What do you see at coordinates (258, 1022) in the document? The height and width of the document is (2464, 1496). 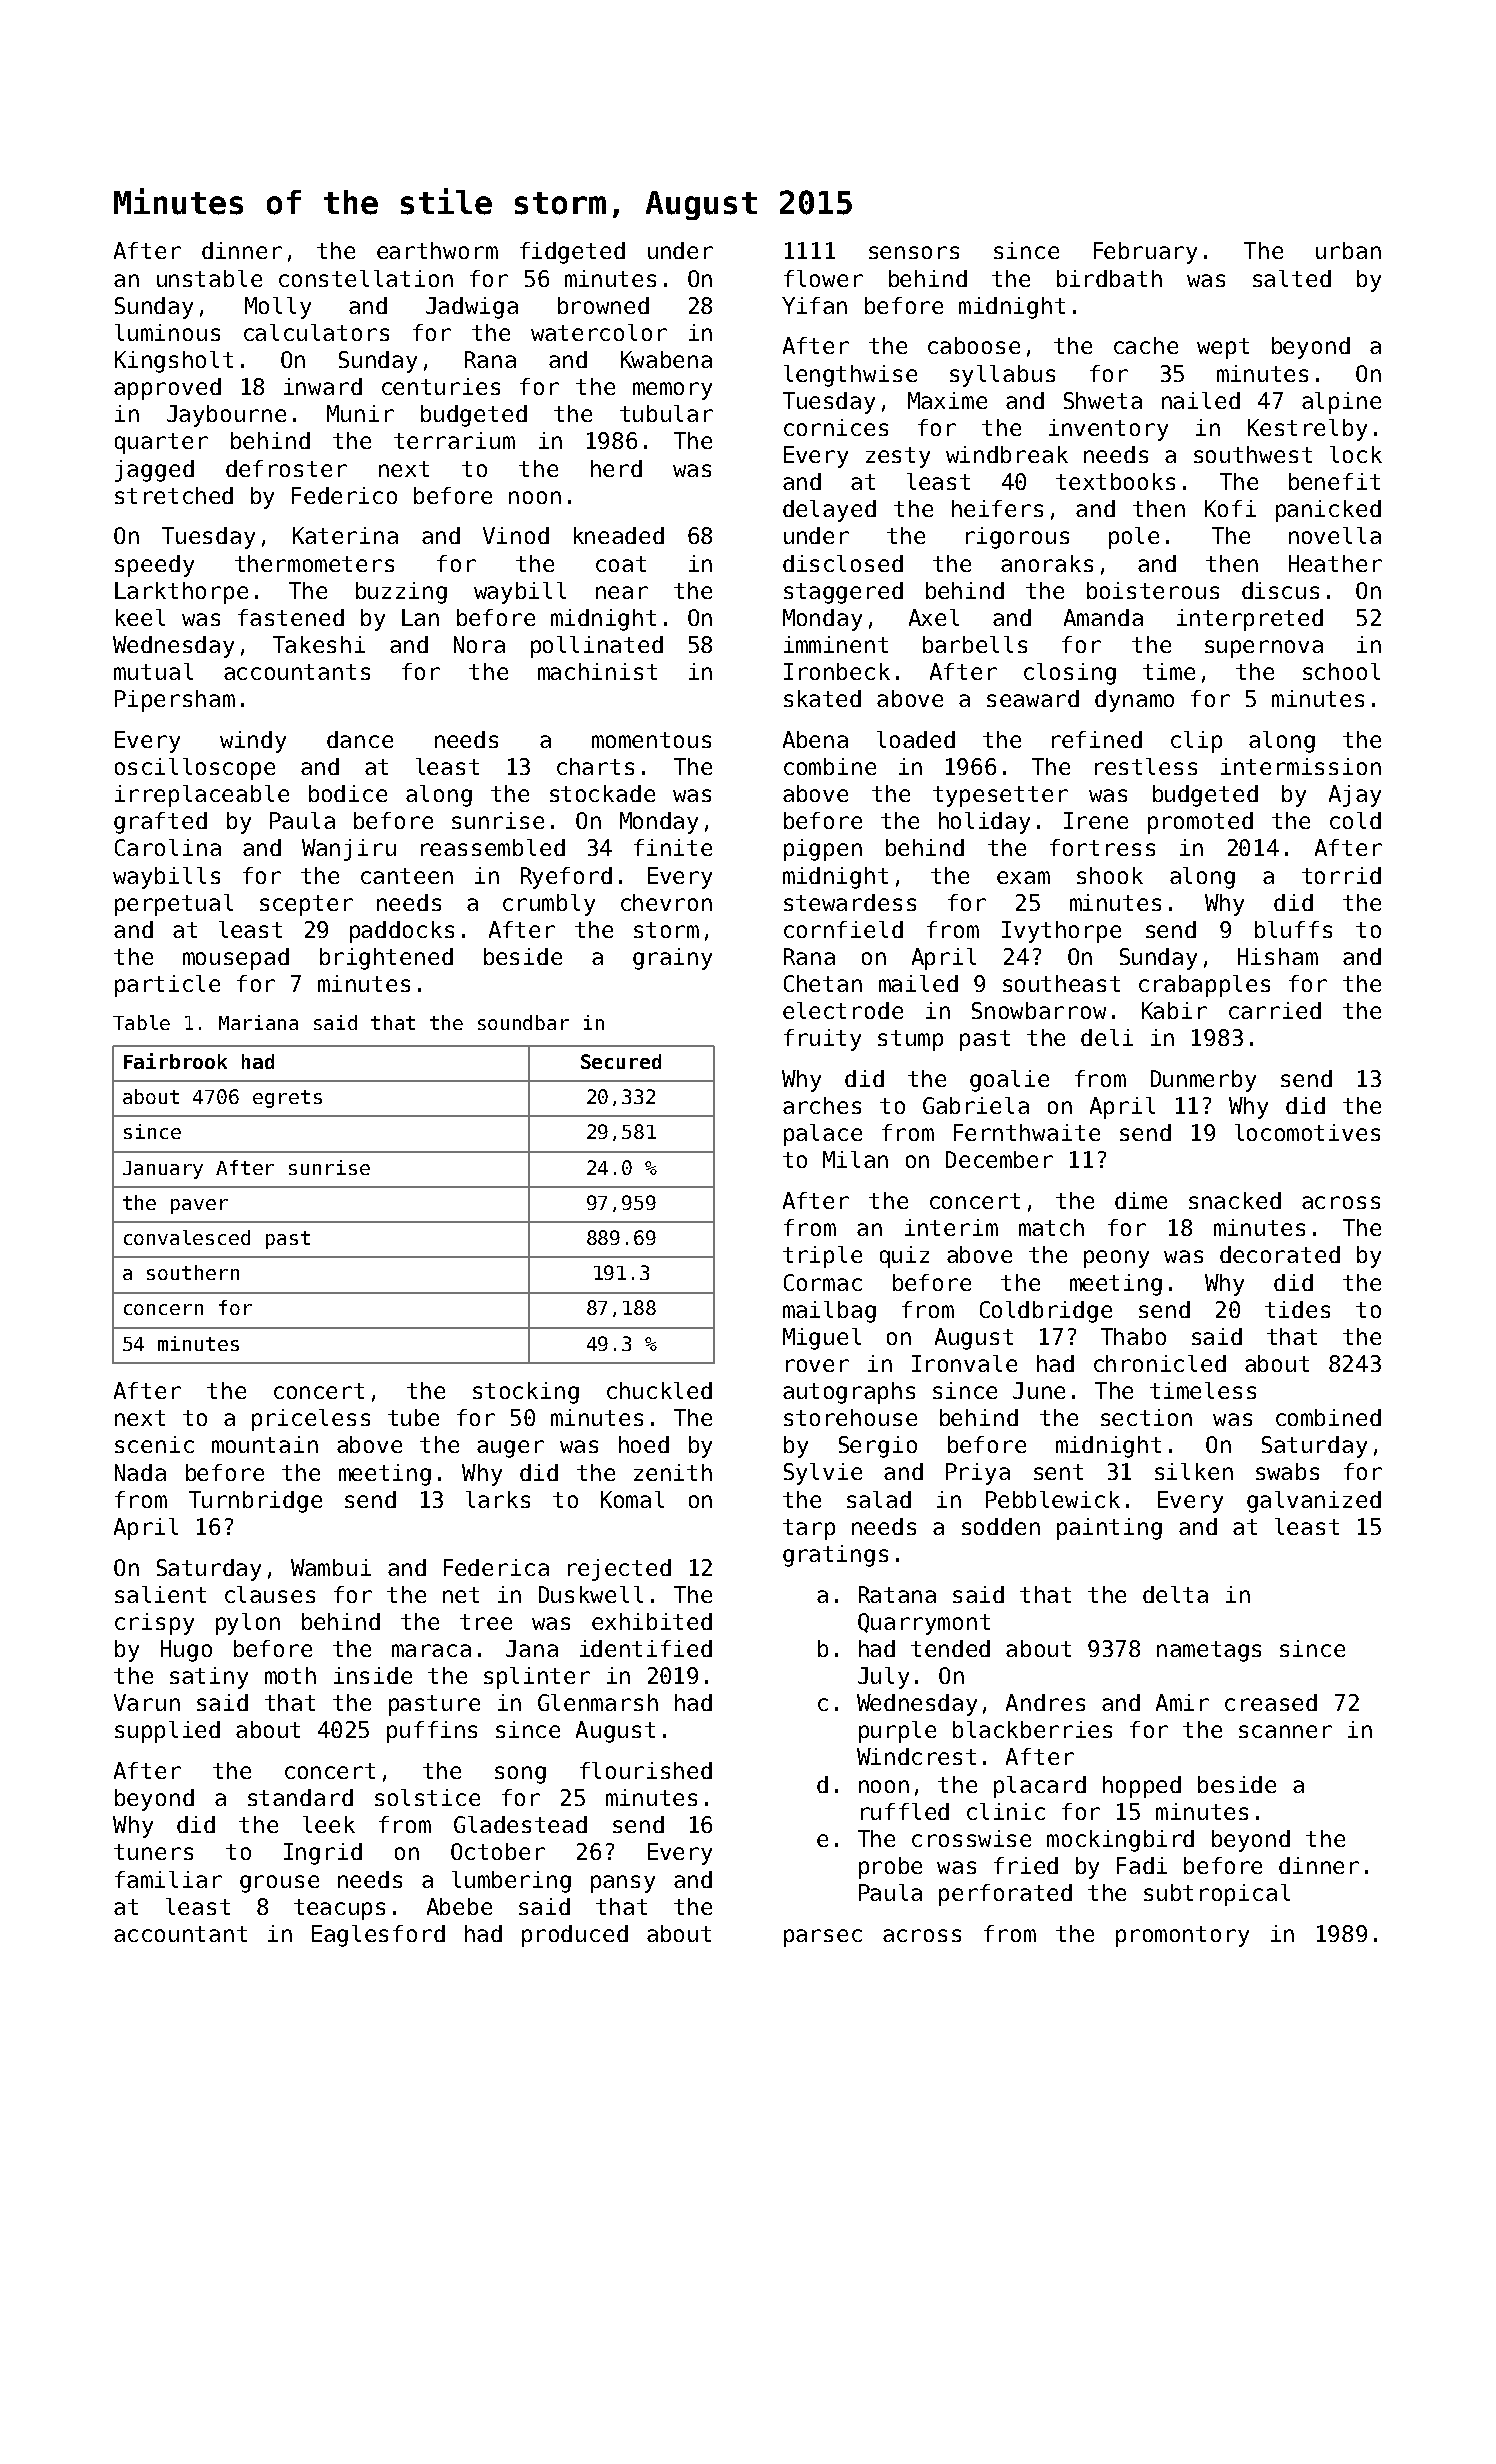 I see `Mariana` at bounding box center [258, 1022].
